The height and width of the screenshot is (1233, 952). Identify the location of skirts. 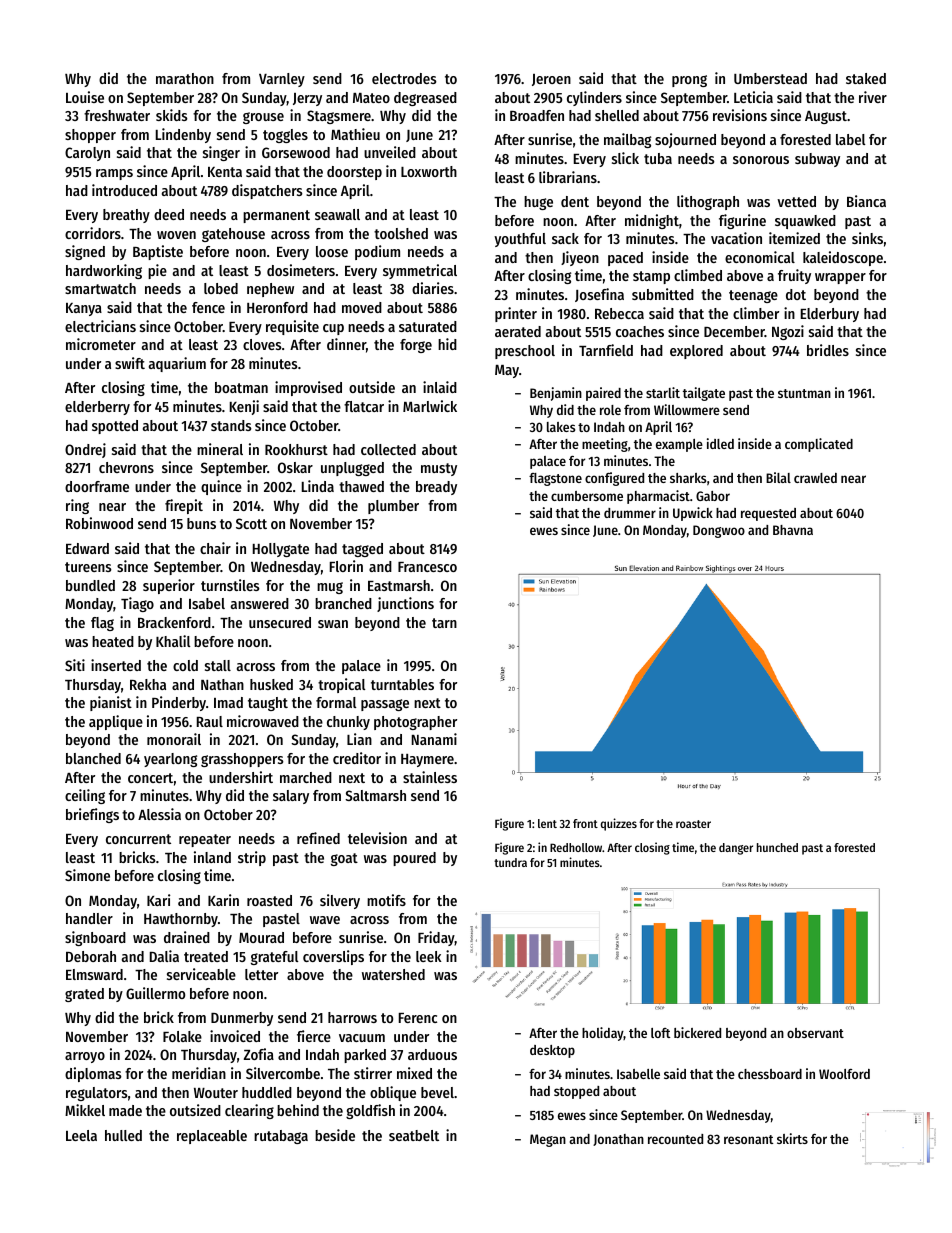
(792, 1138).
